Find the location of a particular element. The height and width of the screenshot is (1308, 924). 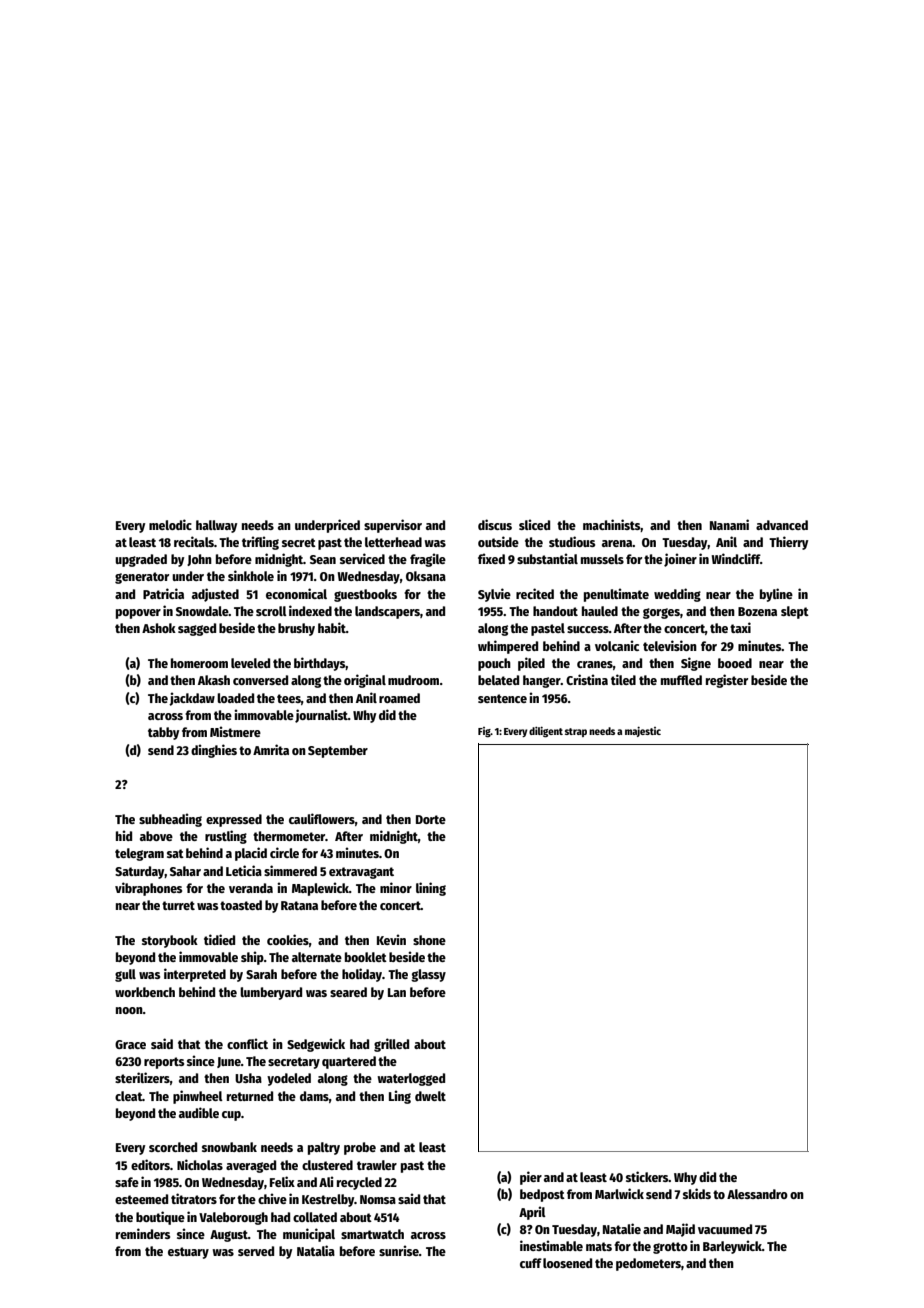

sterilizers is located at coordinates (142, 1077).
